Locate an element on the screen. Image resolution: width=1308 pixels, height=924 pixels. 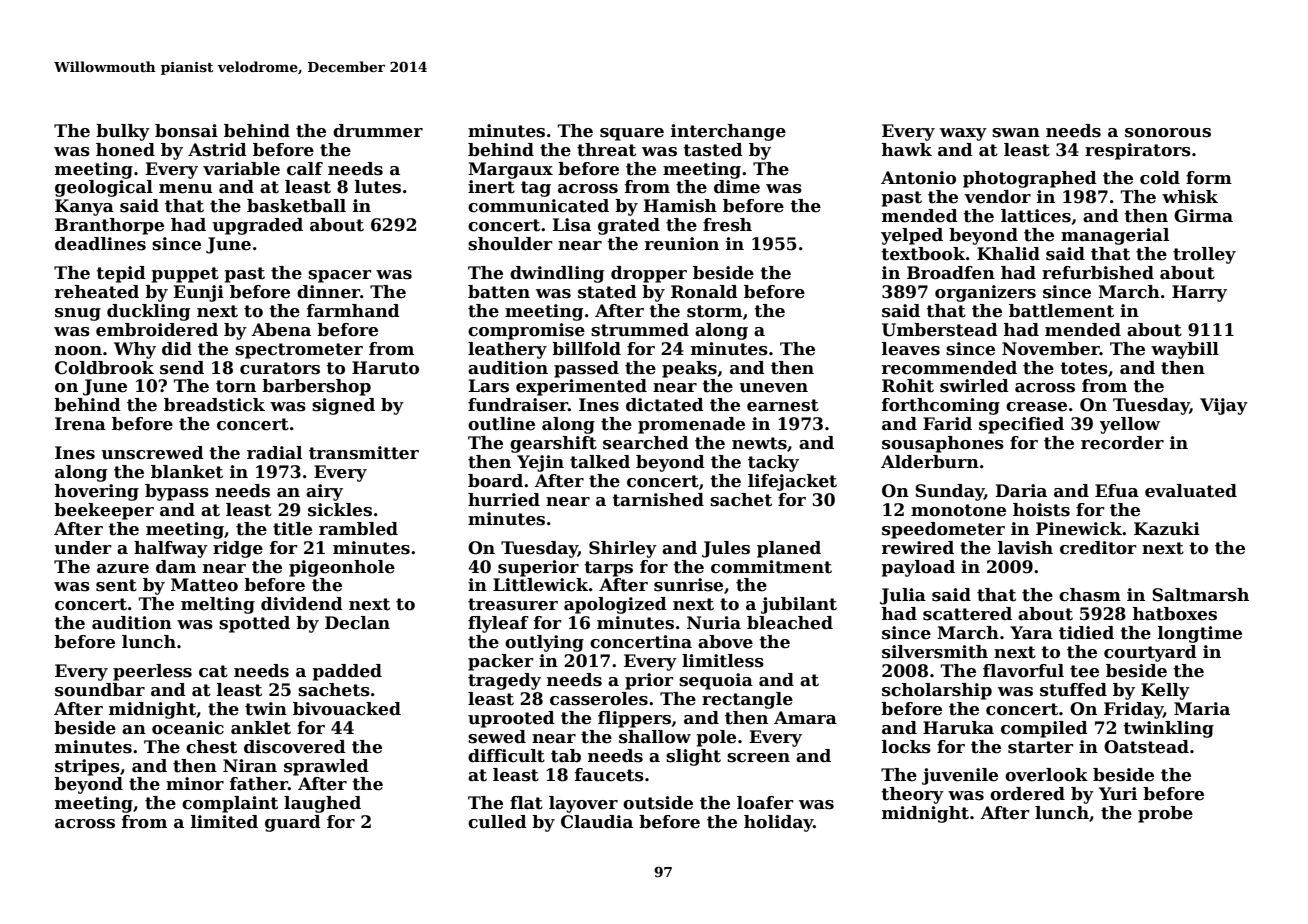
promenade is located at coordinates (691, 425).
